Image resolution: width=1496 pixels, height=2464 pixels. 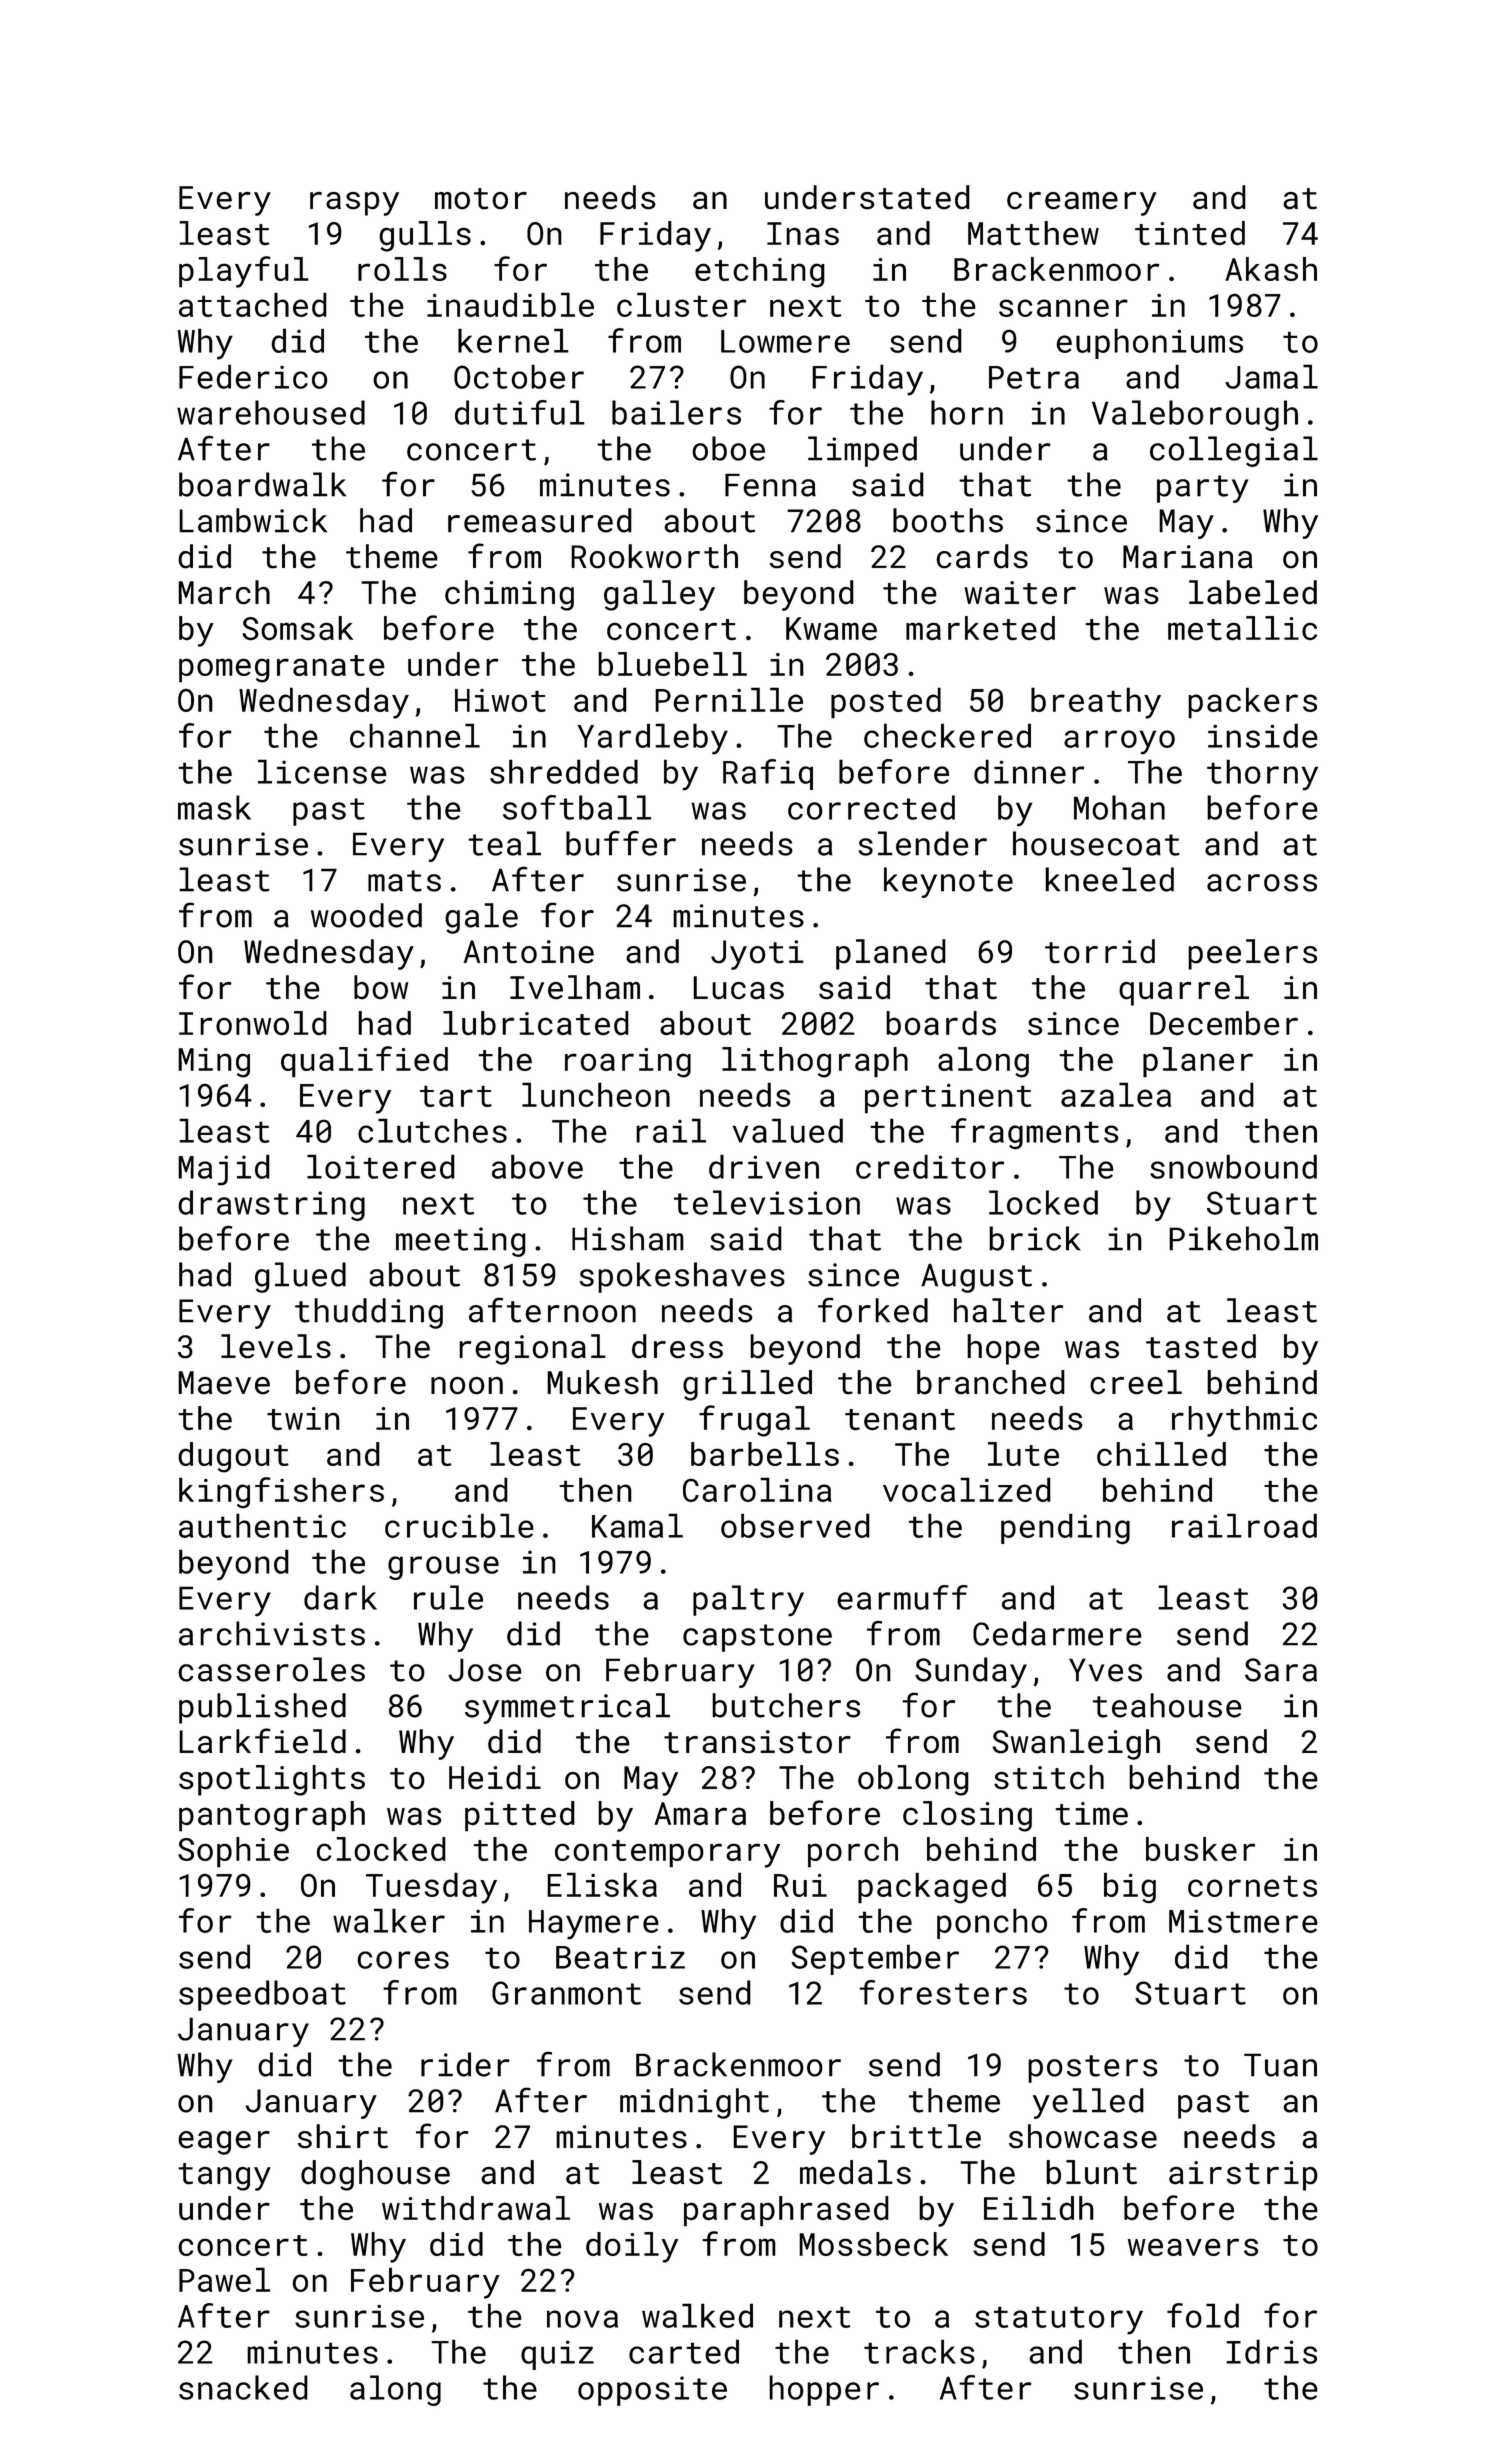 What do you see at coordinates (967, 1489) in the page?
I see `vocalized` at bounding box center [967, 1489].
